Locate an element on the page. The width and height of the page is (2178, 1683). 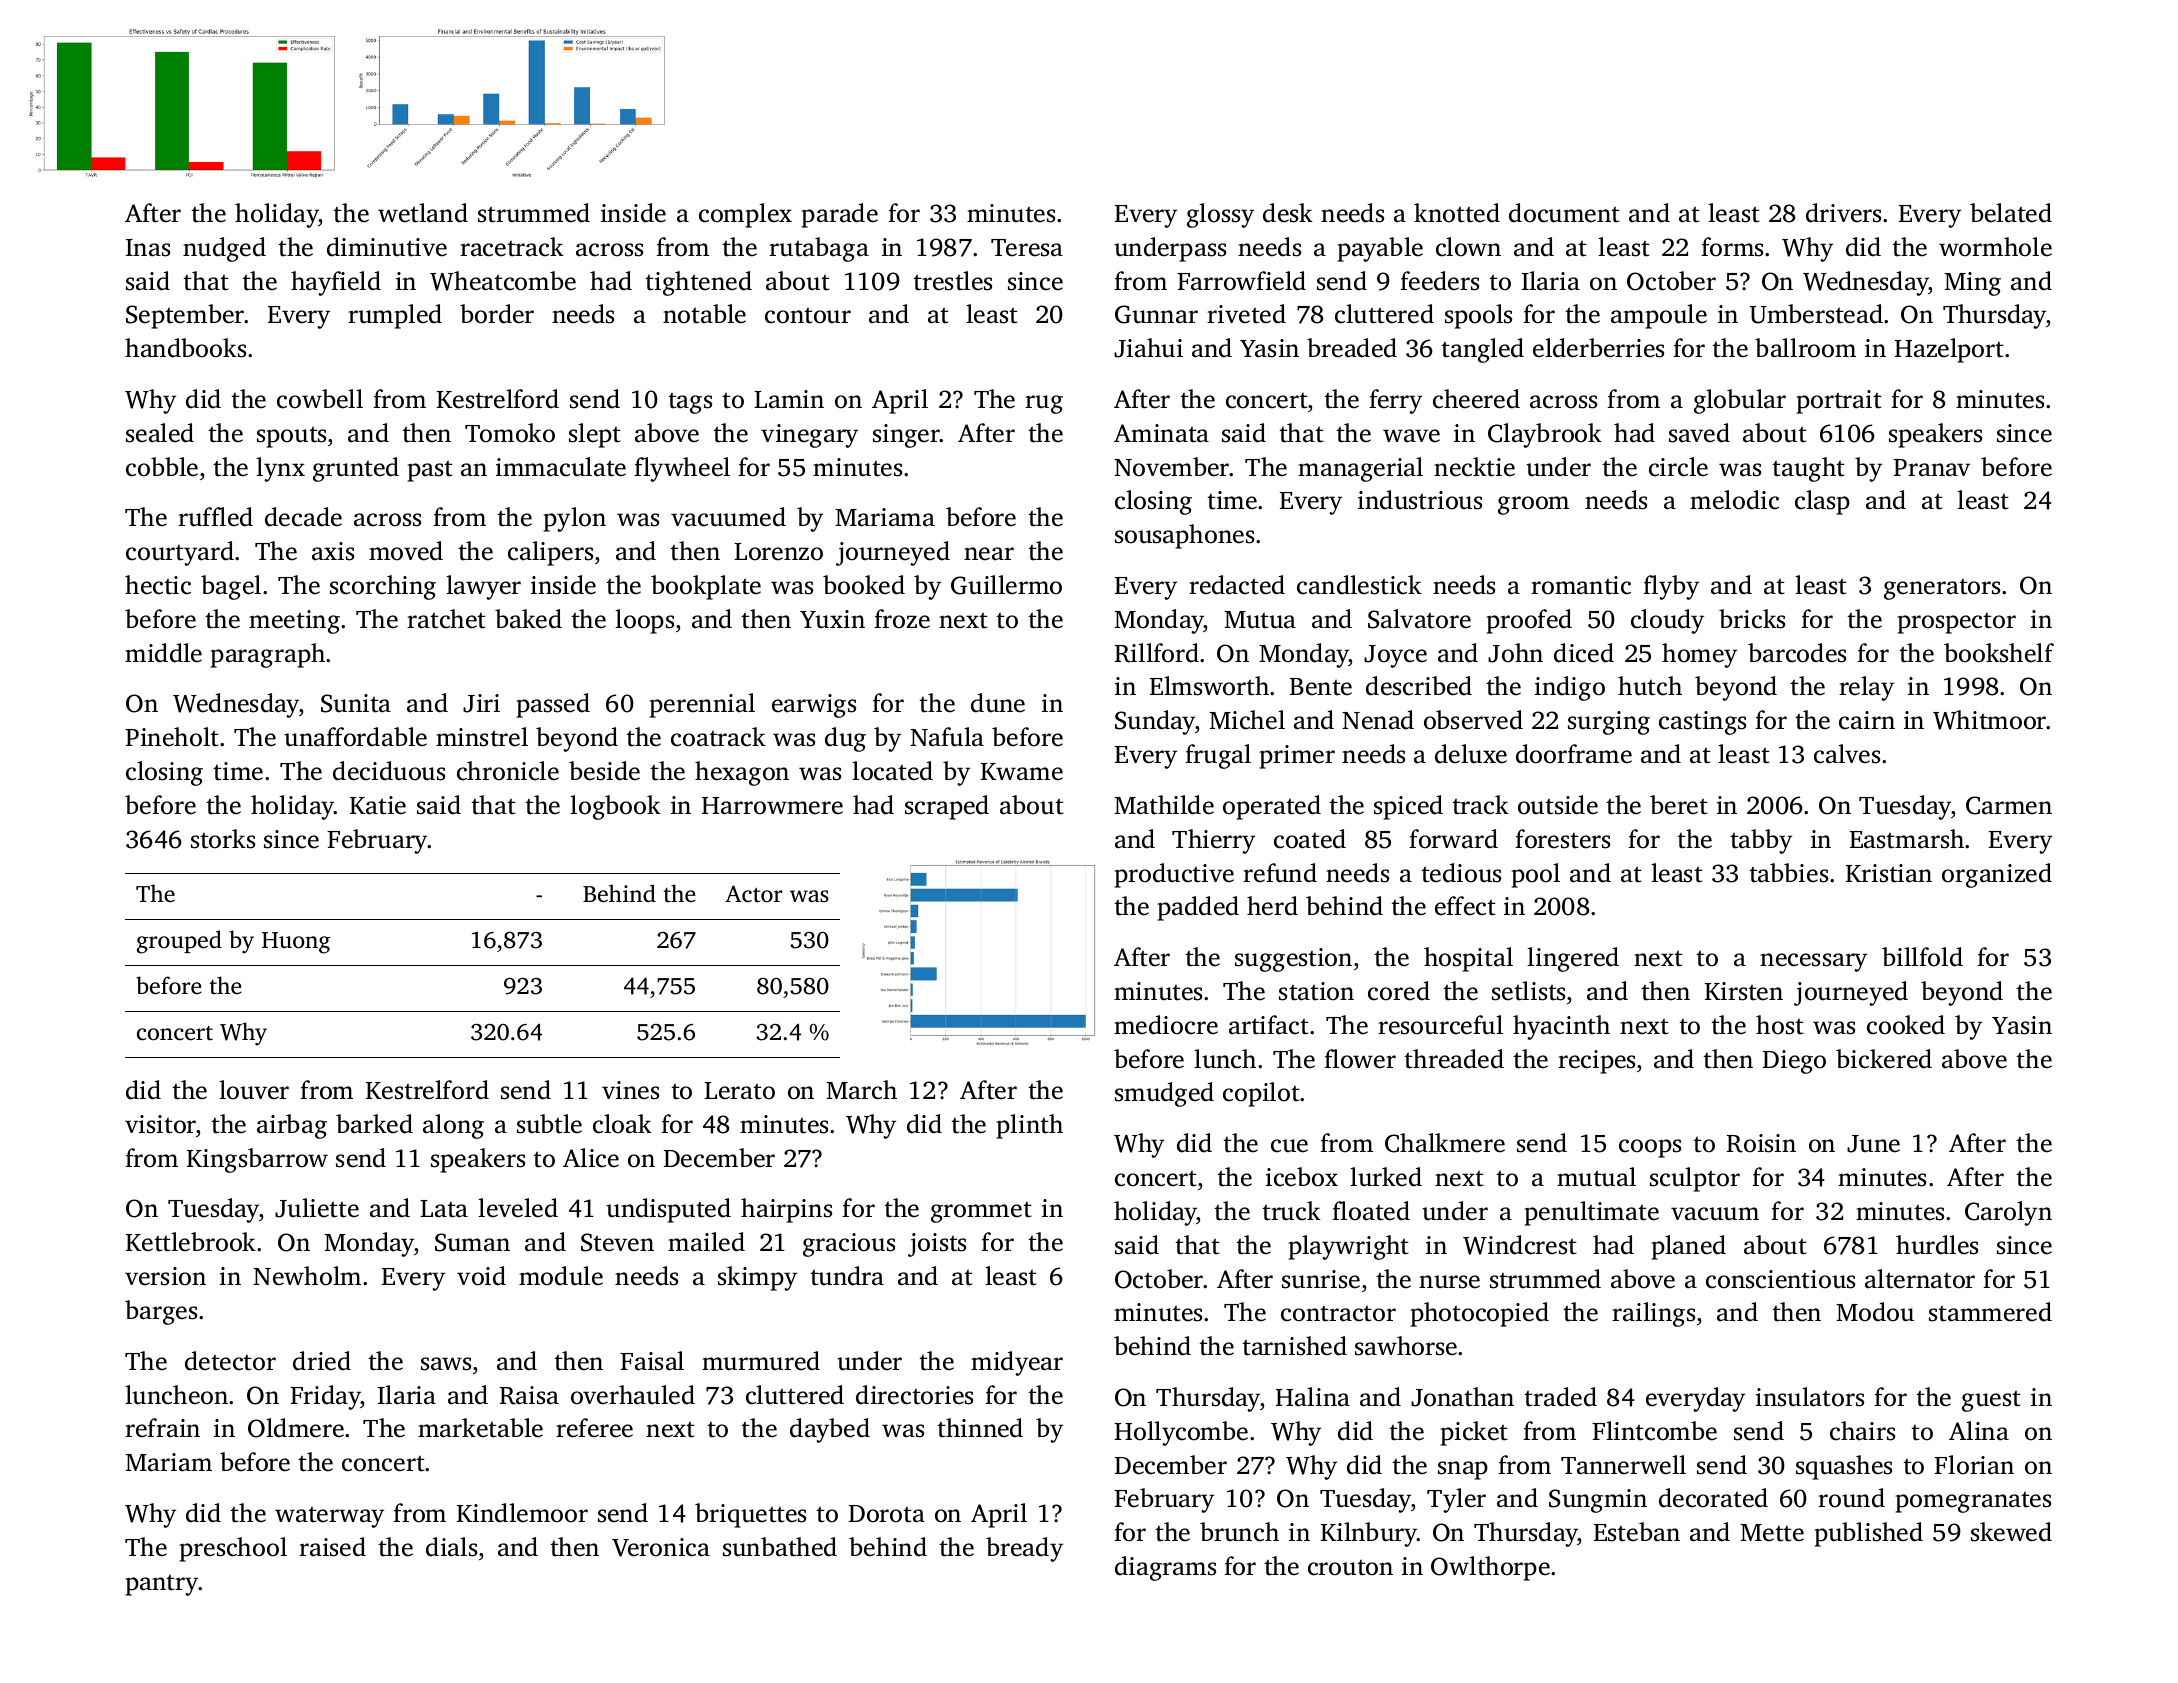
Huong is located at coordinates (296, 943).
